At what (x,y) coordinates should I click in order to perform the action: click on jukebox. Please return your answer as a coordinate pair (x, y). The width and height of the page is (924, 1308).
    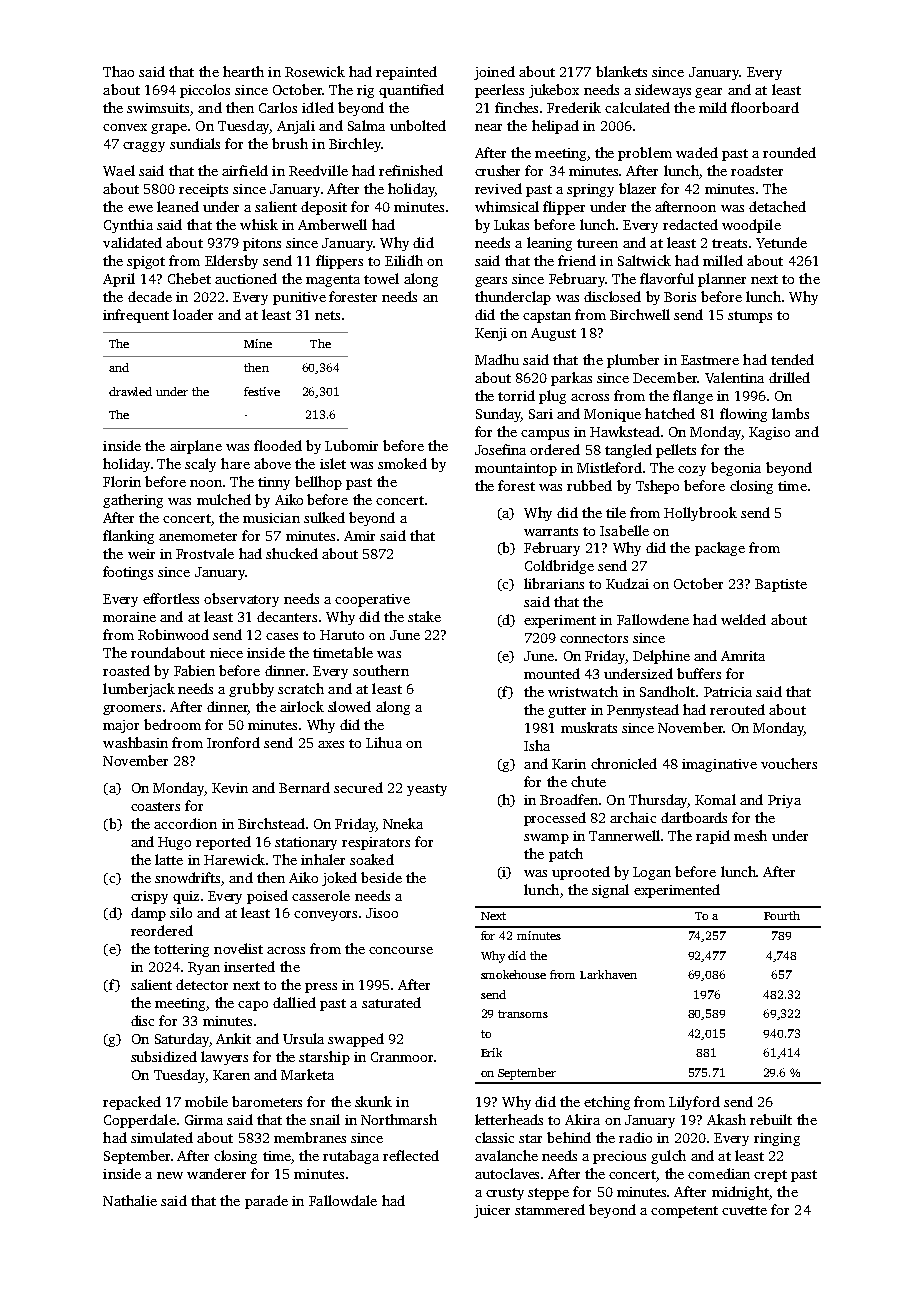
    Looking at the image, I should click on (554, 91).
